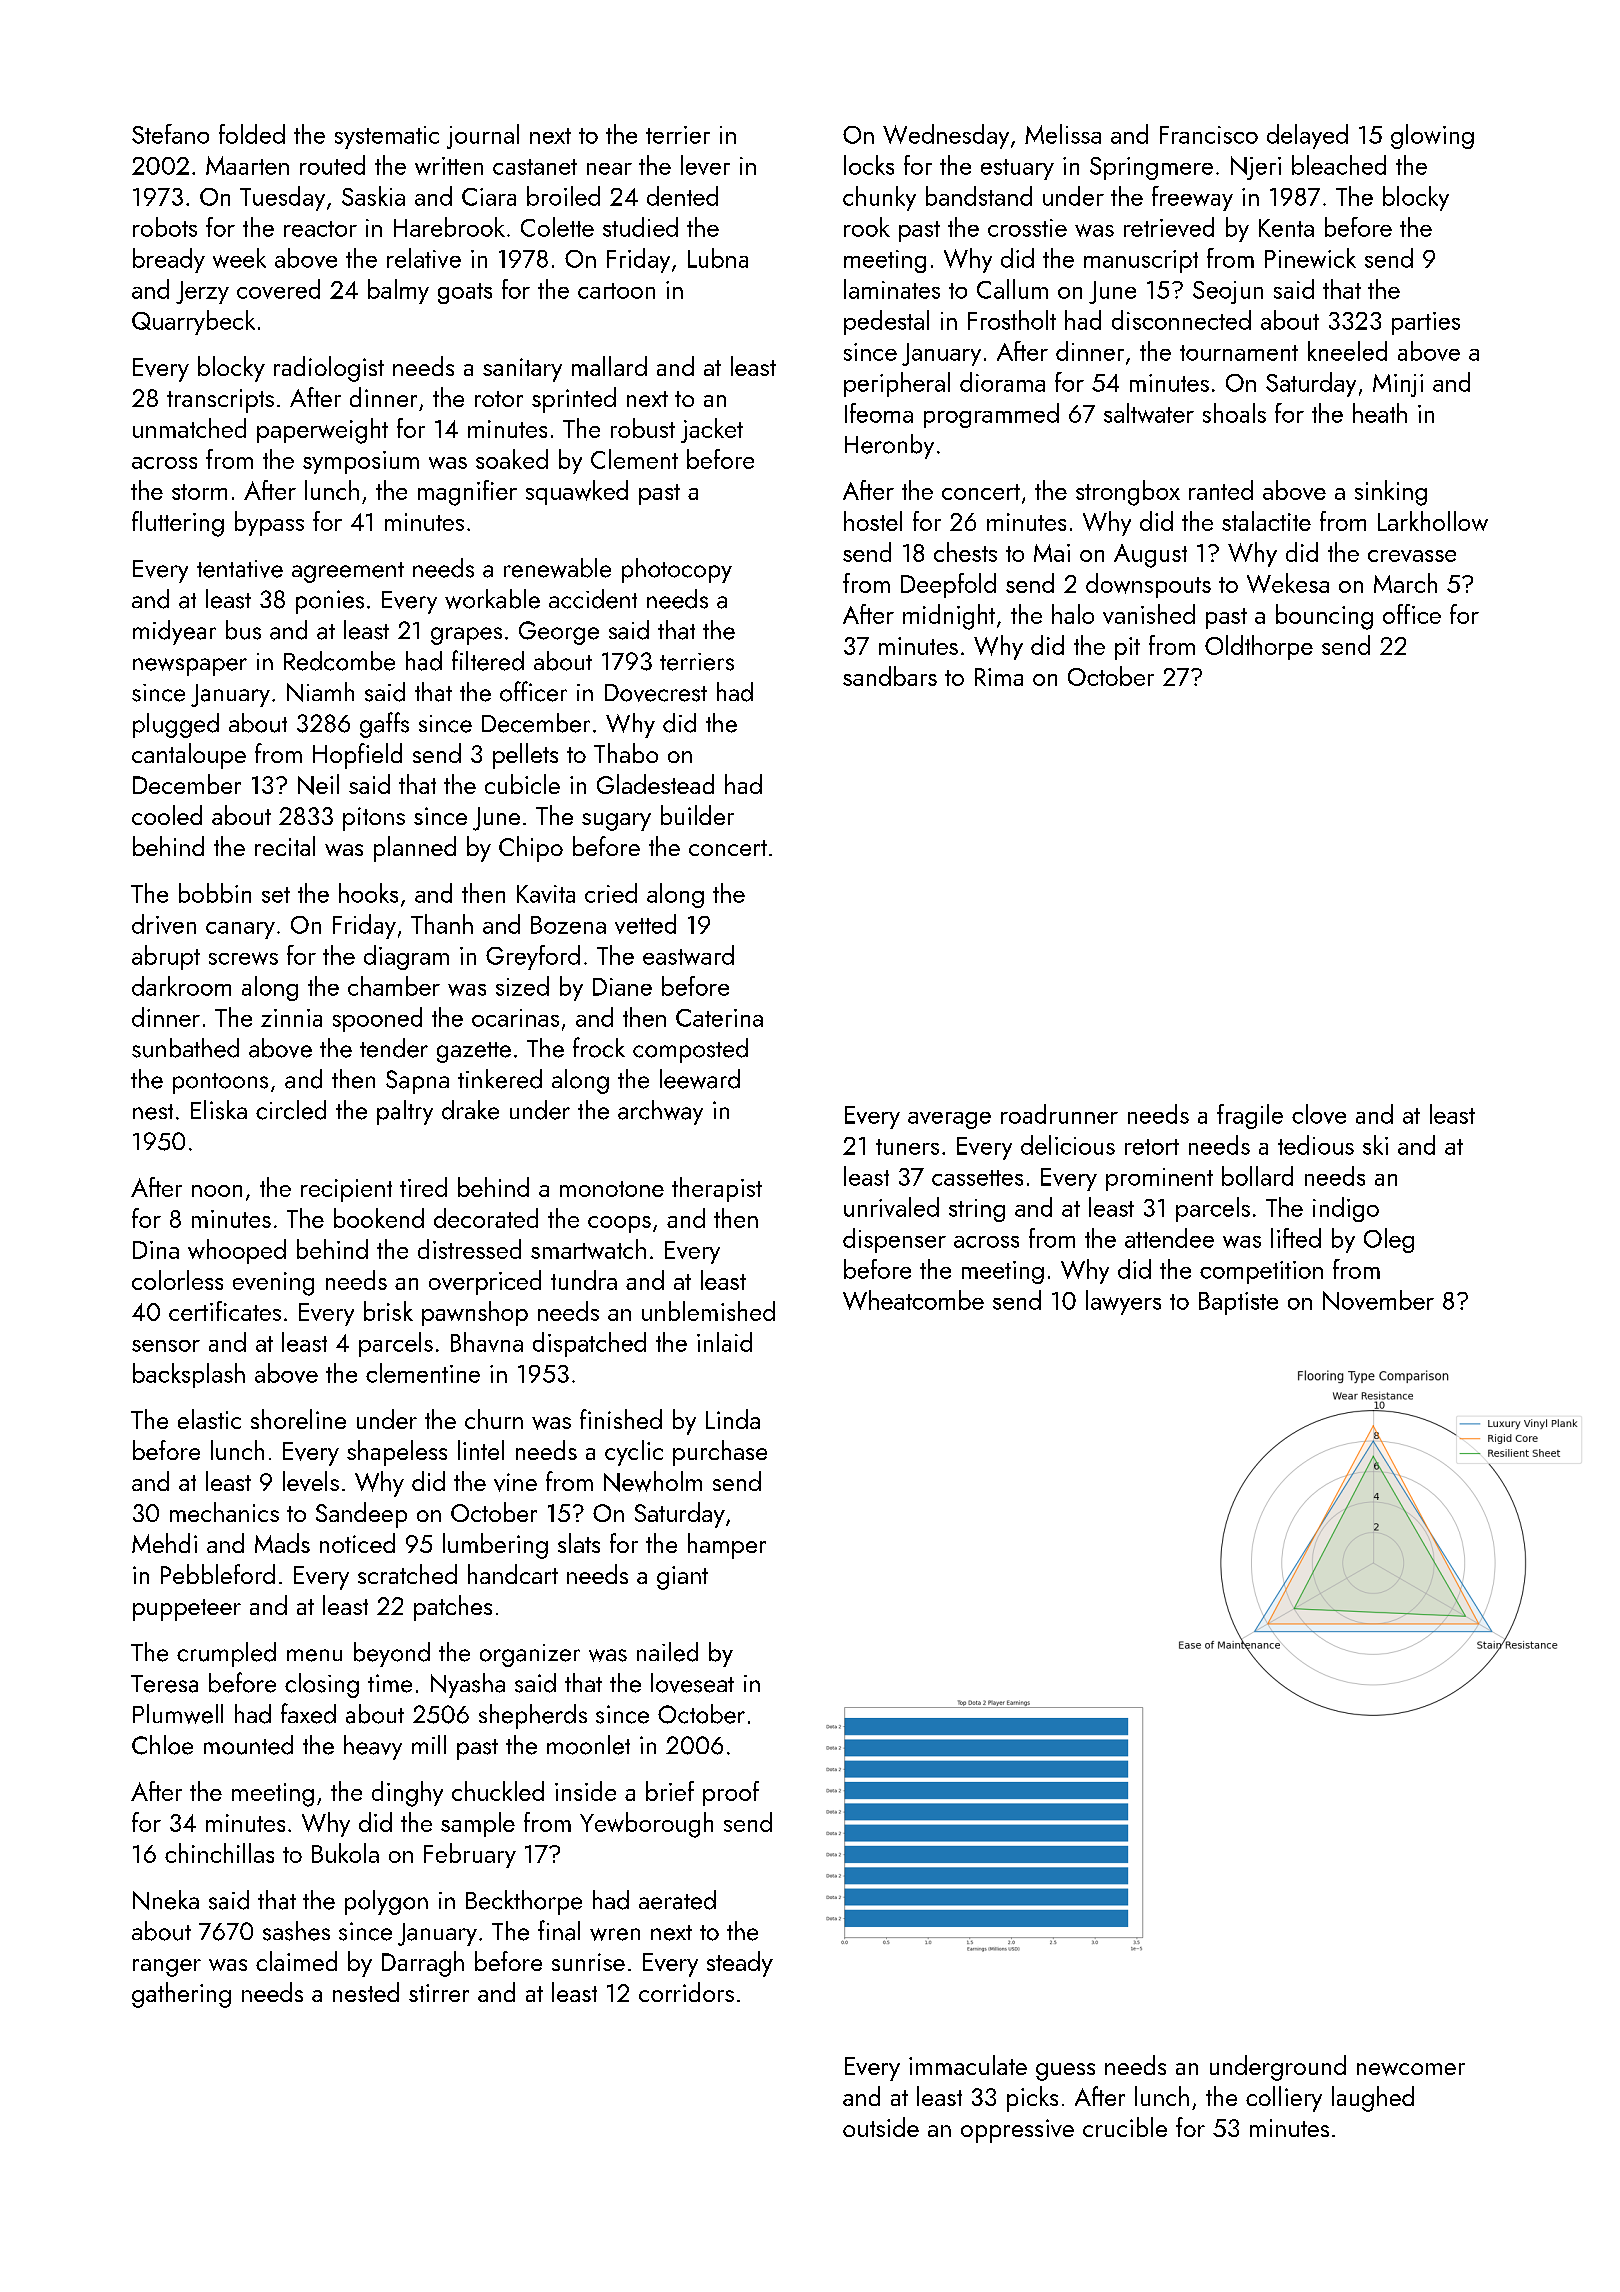  Describe the element at coordinates (298, 1419) in the page. I see `shoreline` at that location.
